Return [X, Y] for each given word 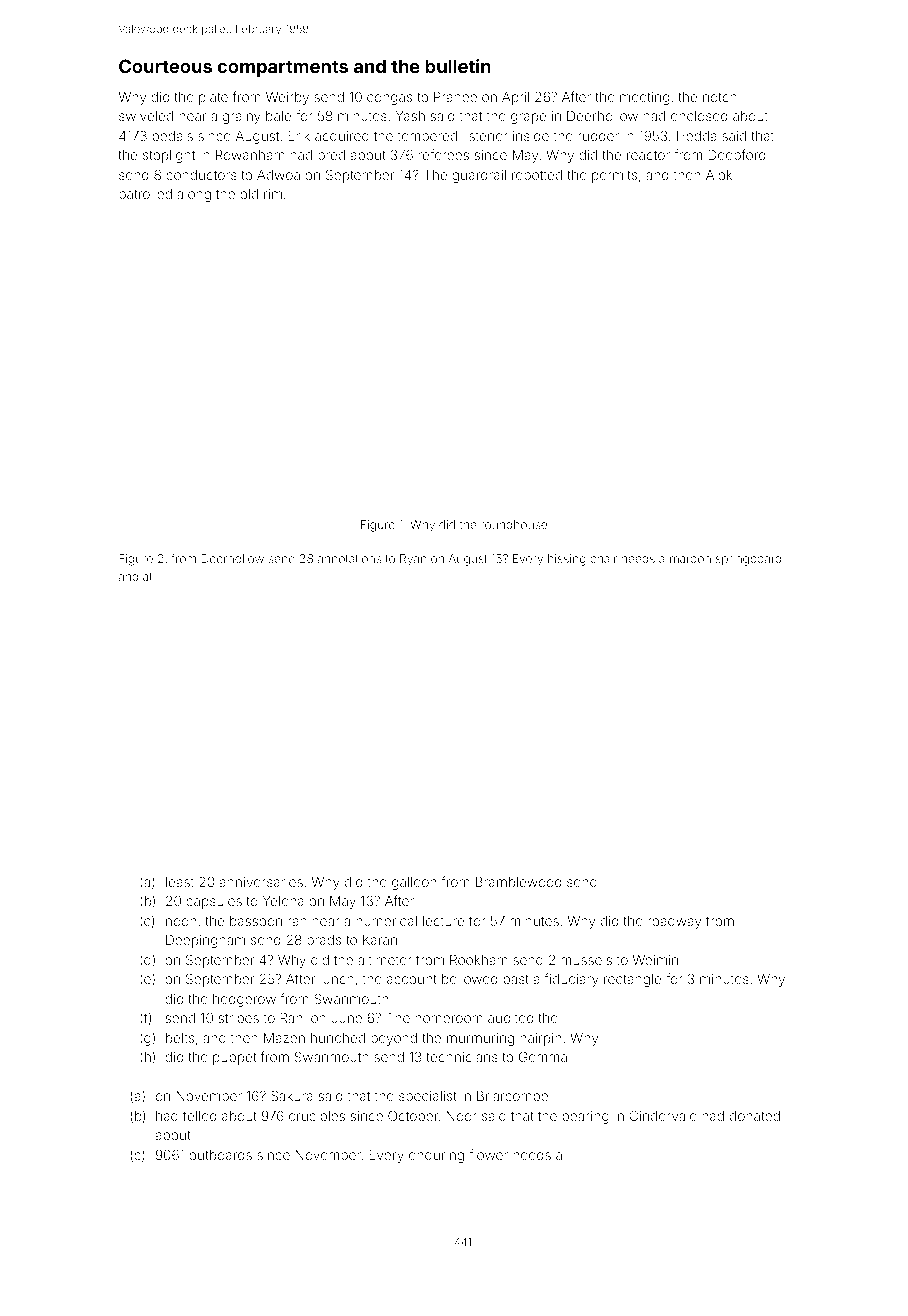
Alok [719, 175]
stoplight [169, 156]
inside [531, 136]
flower [488, 1154]
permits [614, 176]
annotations [349, 558]
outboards [220, 1155]
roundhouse [514, 524]
